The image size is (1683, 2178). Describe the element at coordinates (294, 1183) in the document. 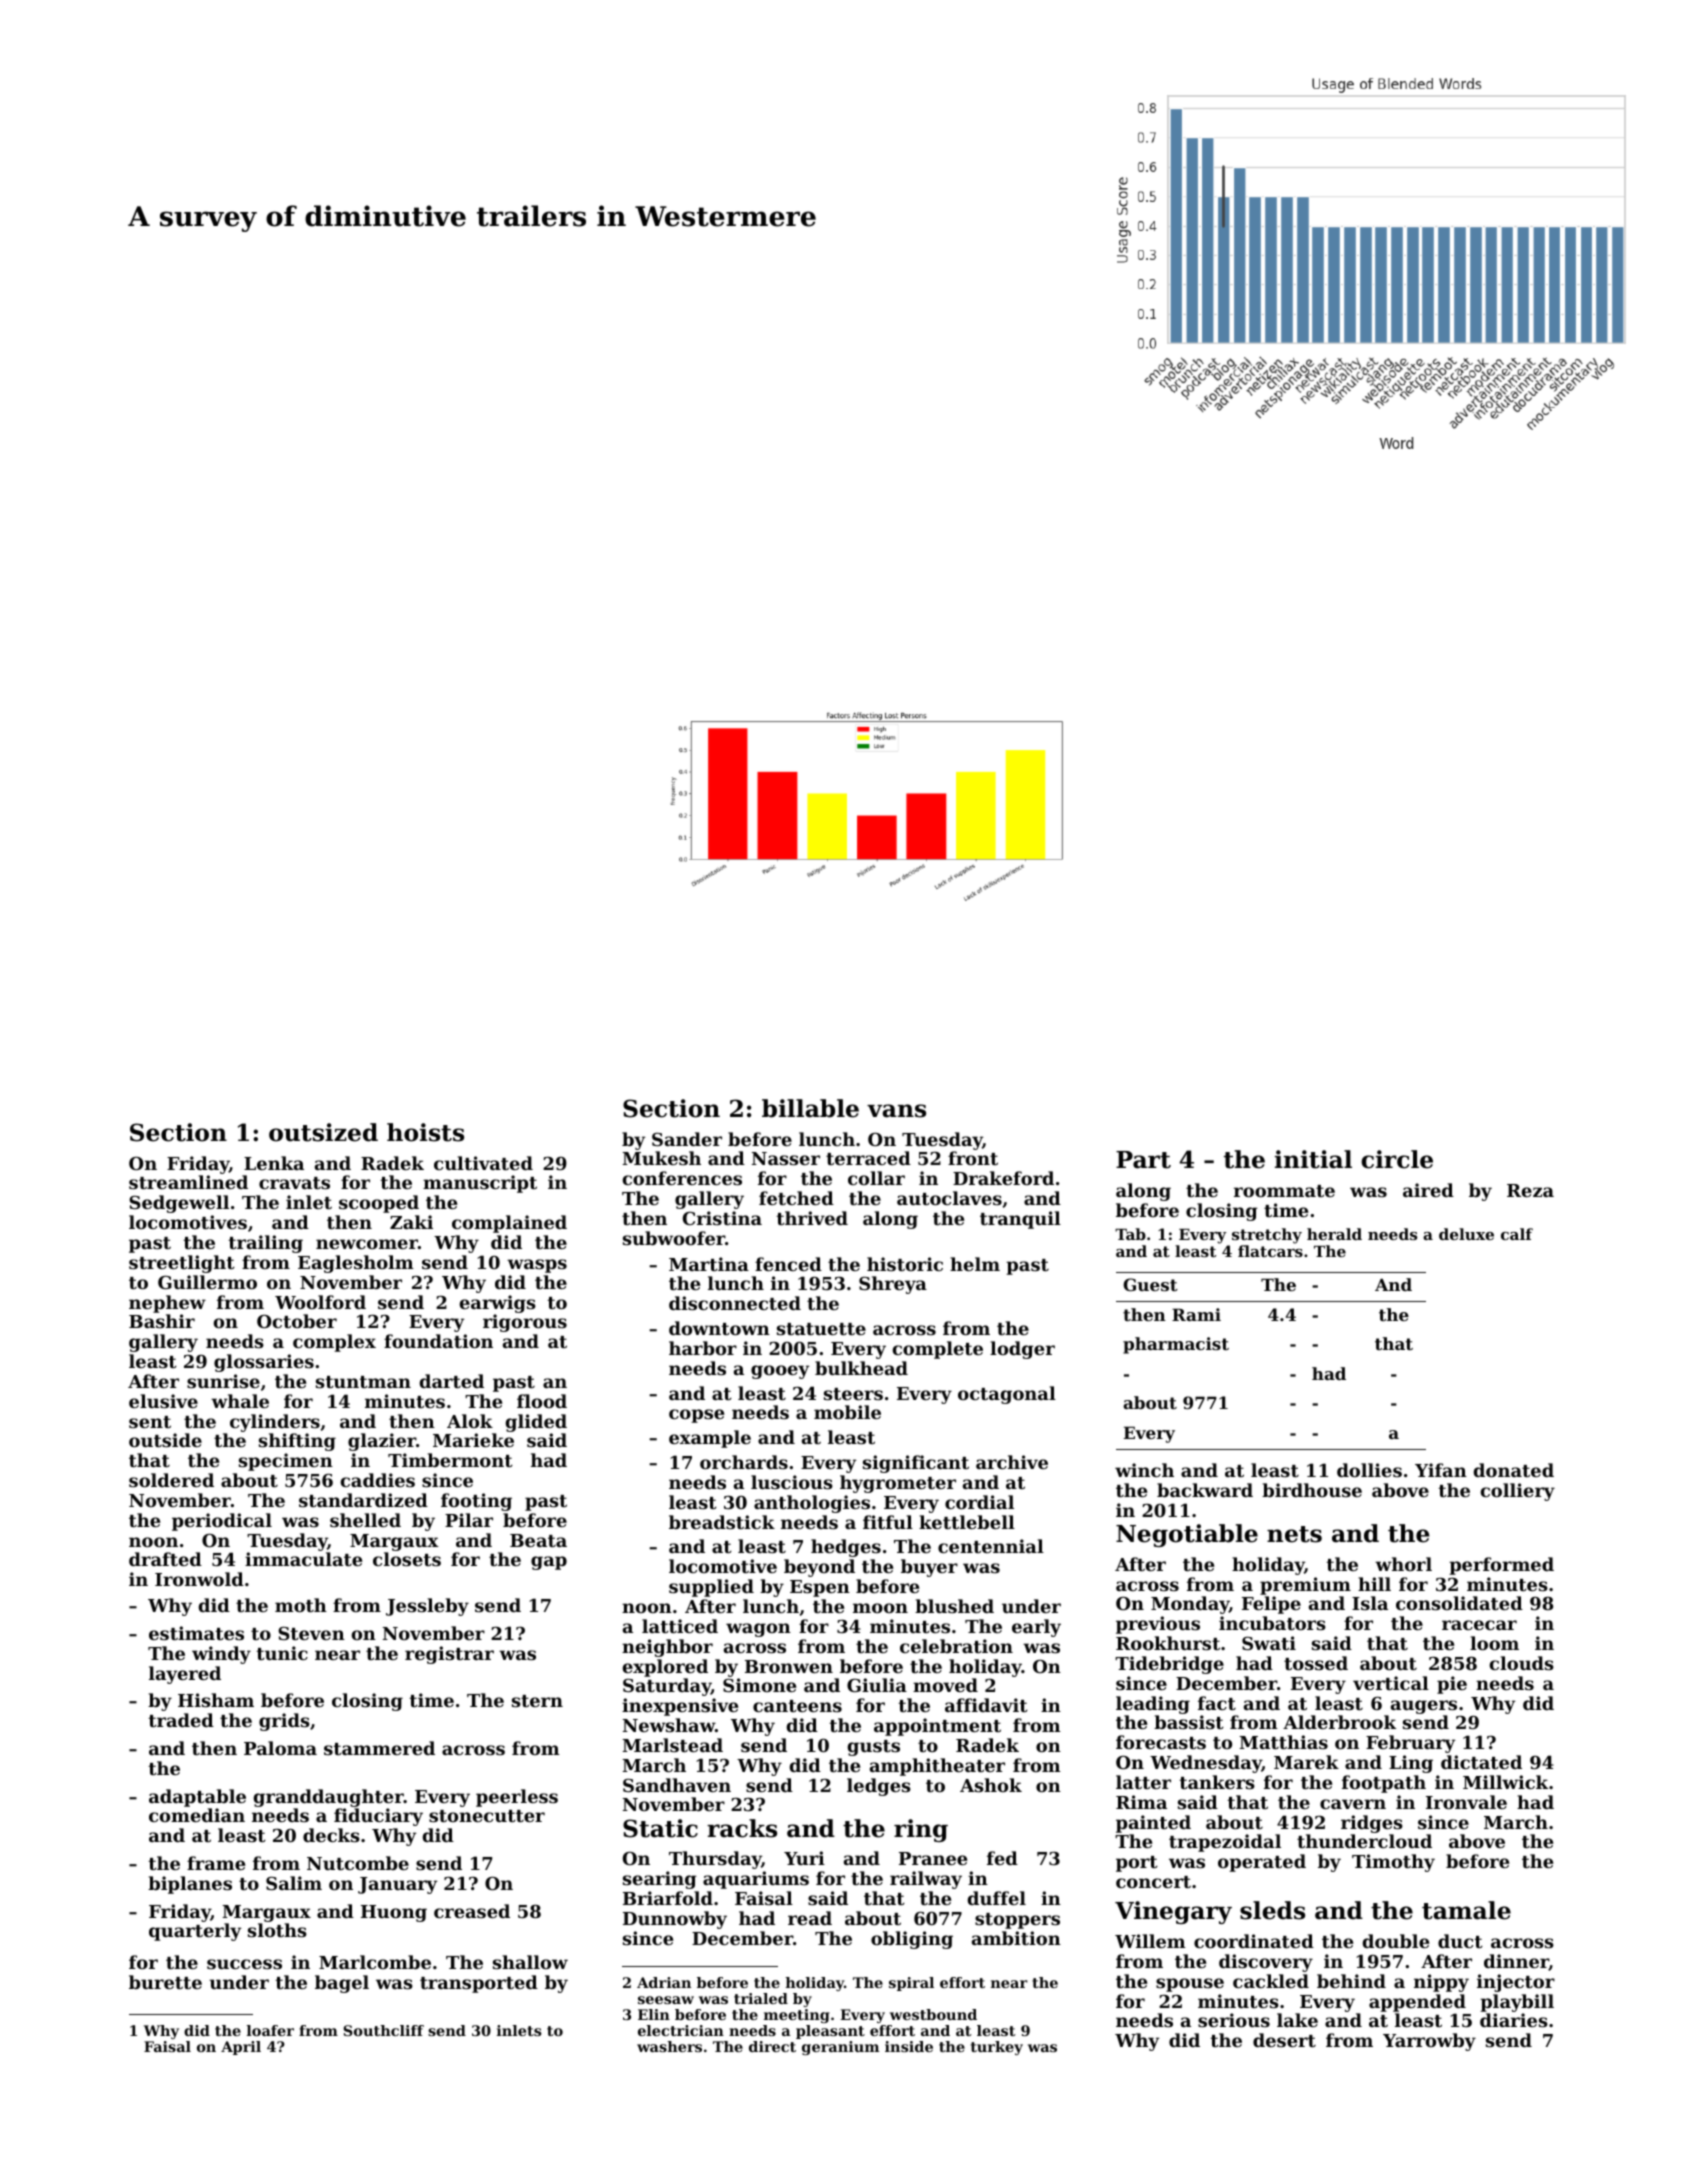

I see `cravats` at that location.
